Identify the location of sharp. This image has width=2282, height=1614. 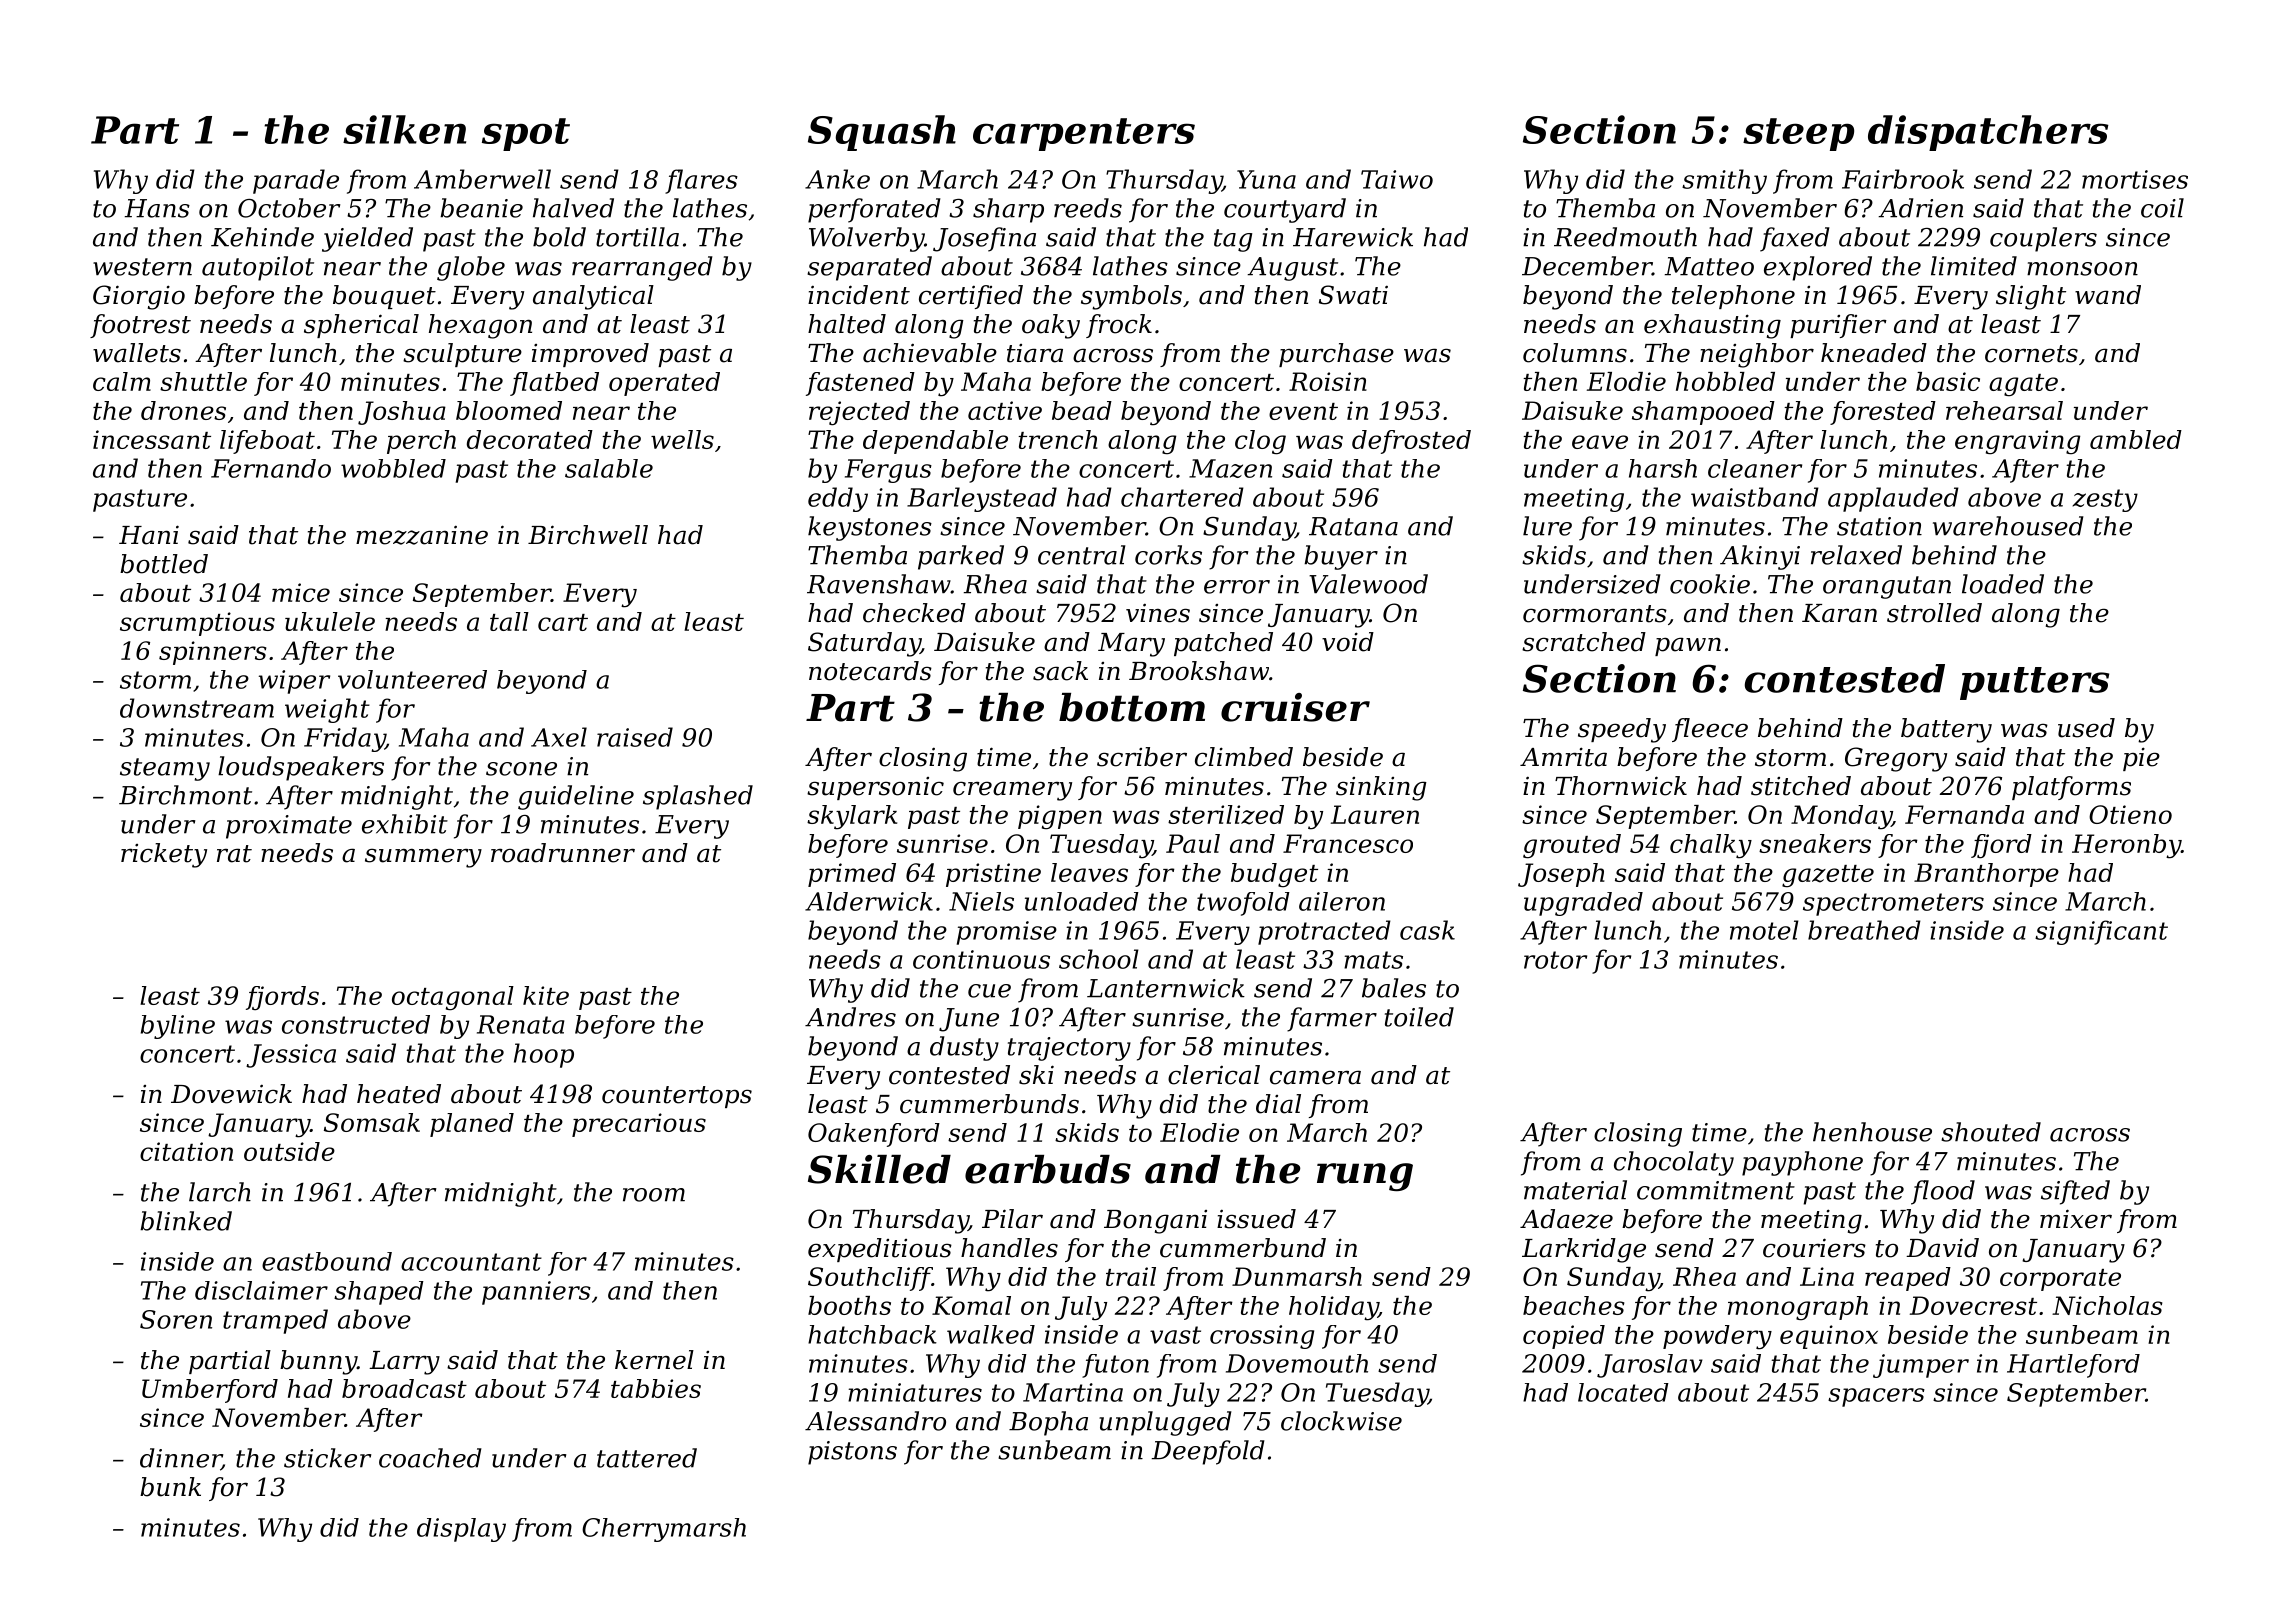
(1008, 210).
